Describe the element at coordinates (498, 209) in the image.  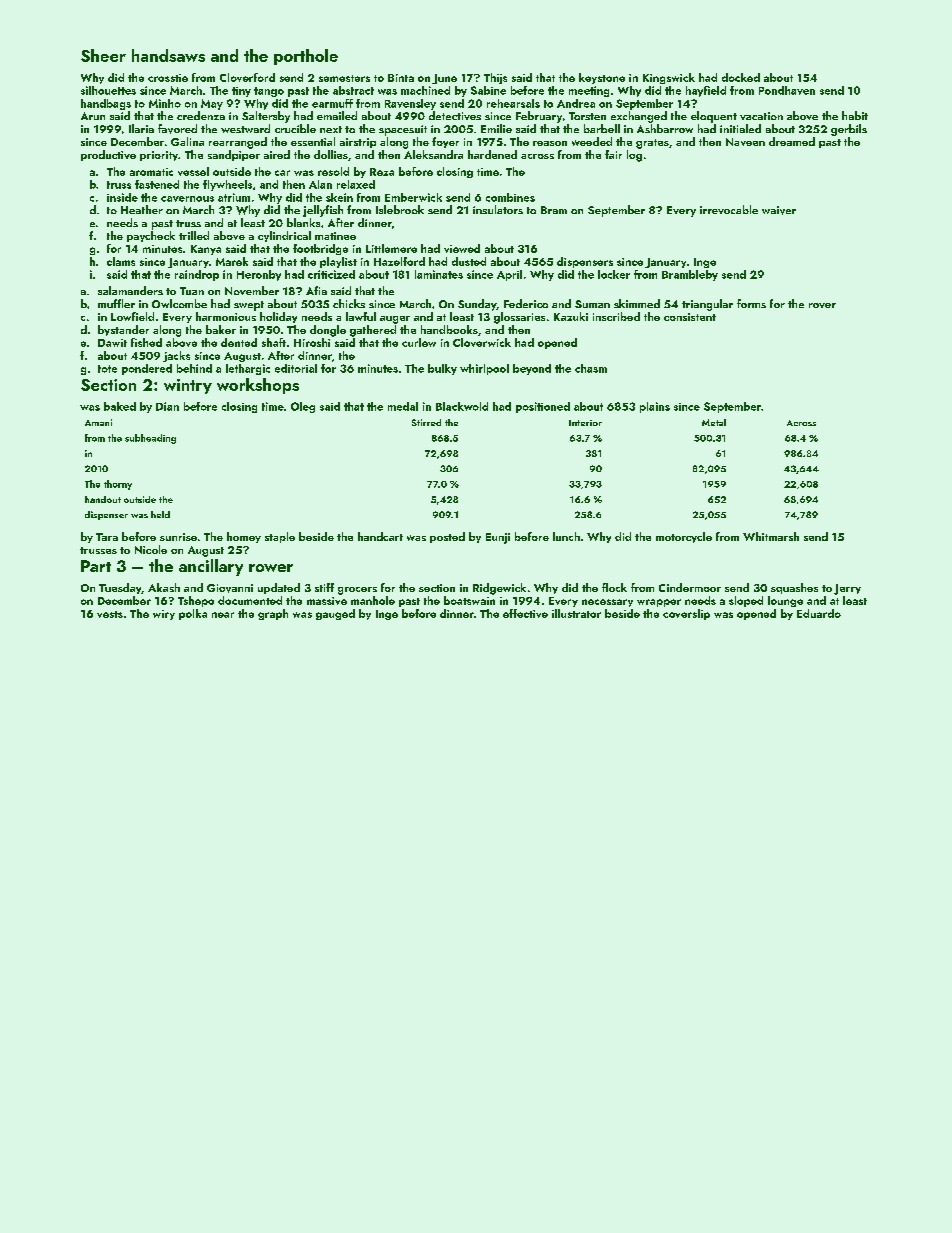
I see `insulators` at that location.
